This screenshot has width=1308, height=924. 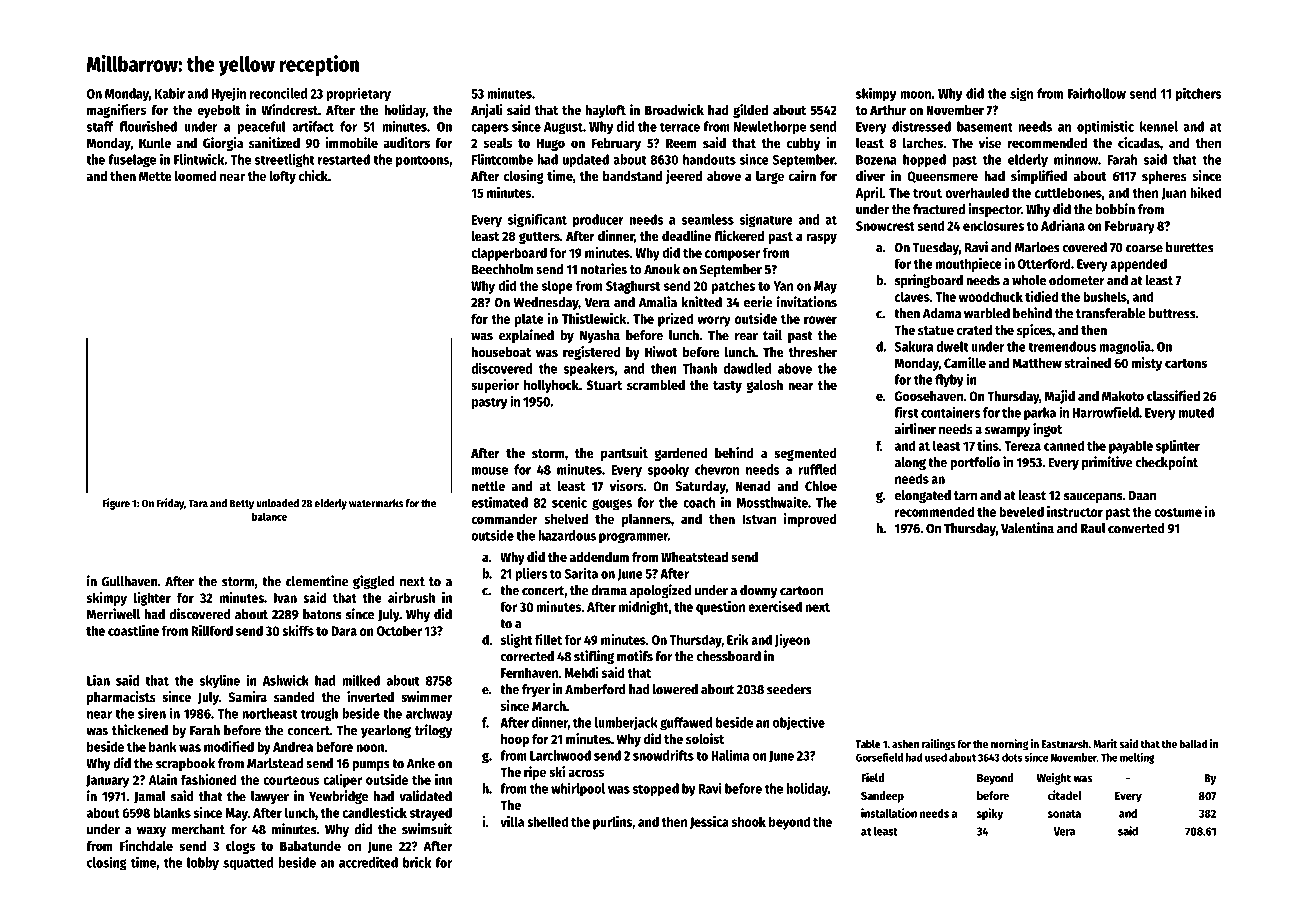 I want to click on houseboat, so click(x=501, y=352).
